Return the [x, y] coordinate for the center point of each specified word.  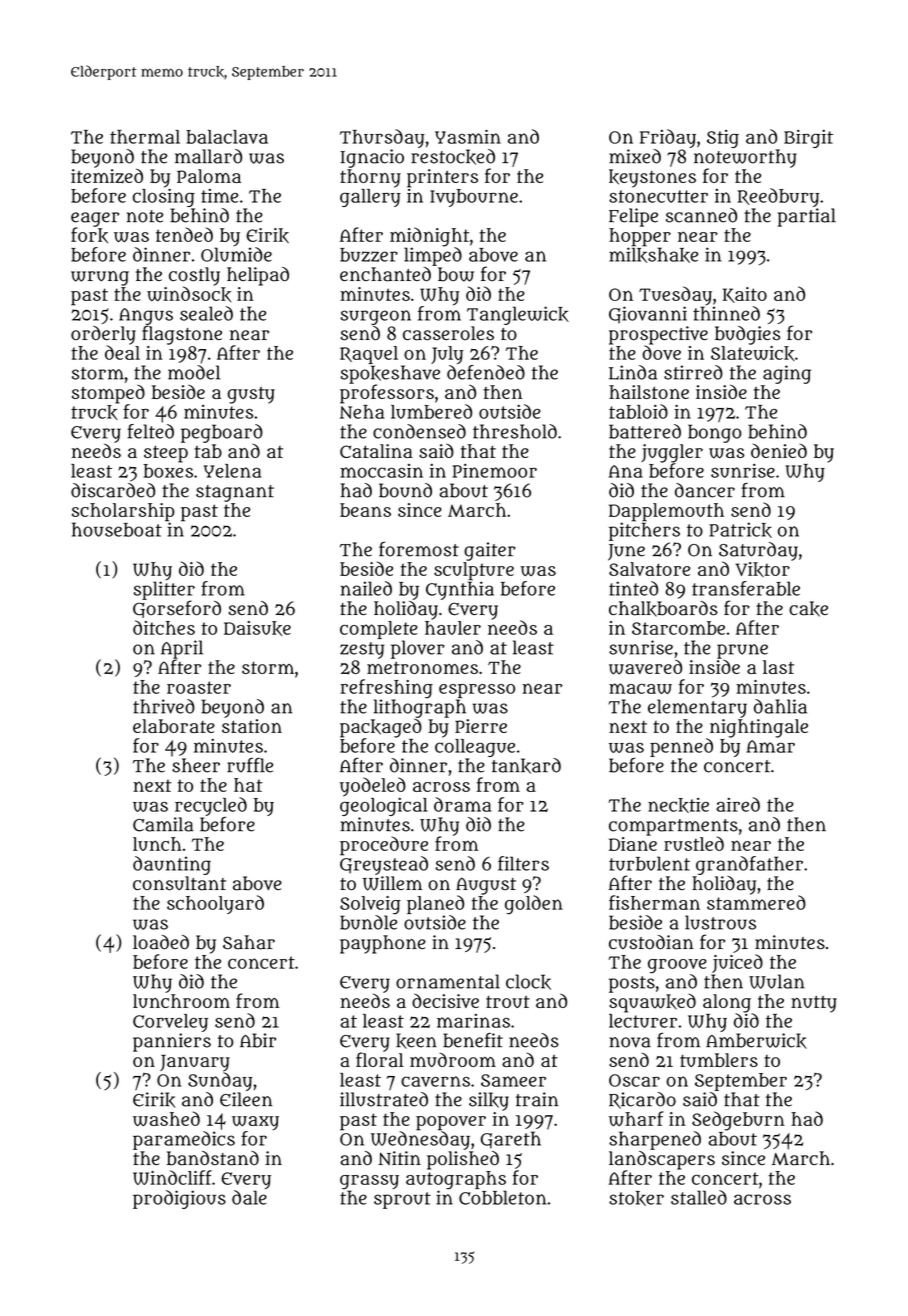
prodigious [179, 1199]
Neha [362, 412]
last [778, 667]
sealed [206, 313]
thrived [164, 706]
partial [807, 217]
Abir [258, 1040]
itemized [107, 175]
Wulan [777, 981]
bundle [368, 922]
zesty [362, 650]
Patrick [740, 530]
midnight [429, 237]
